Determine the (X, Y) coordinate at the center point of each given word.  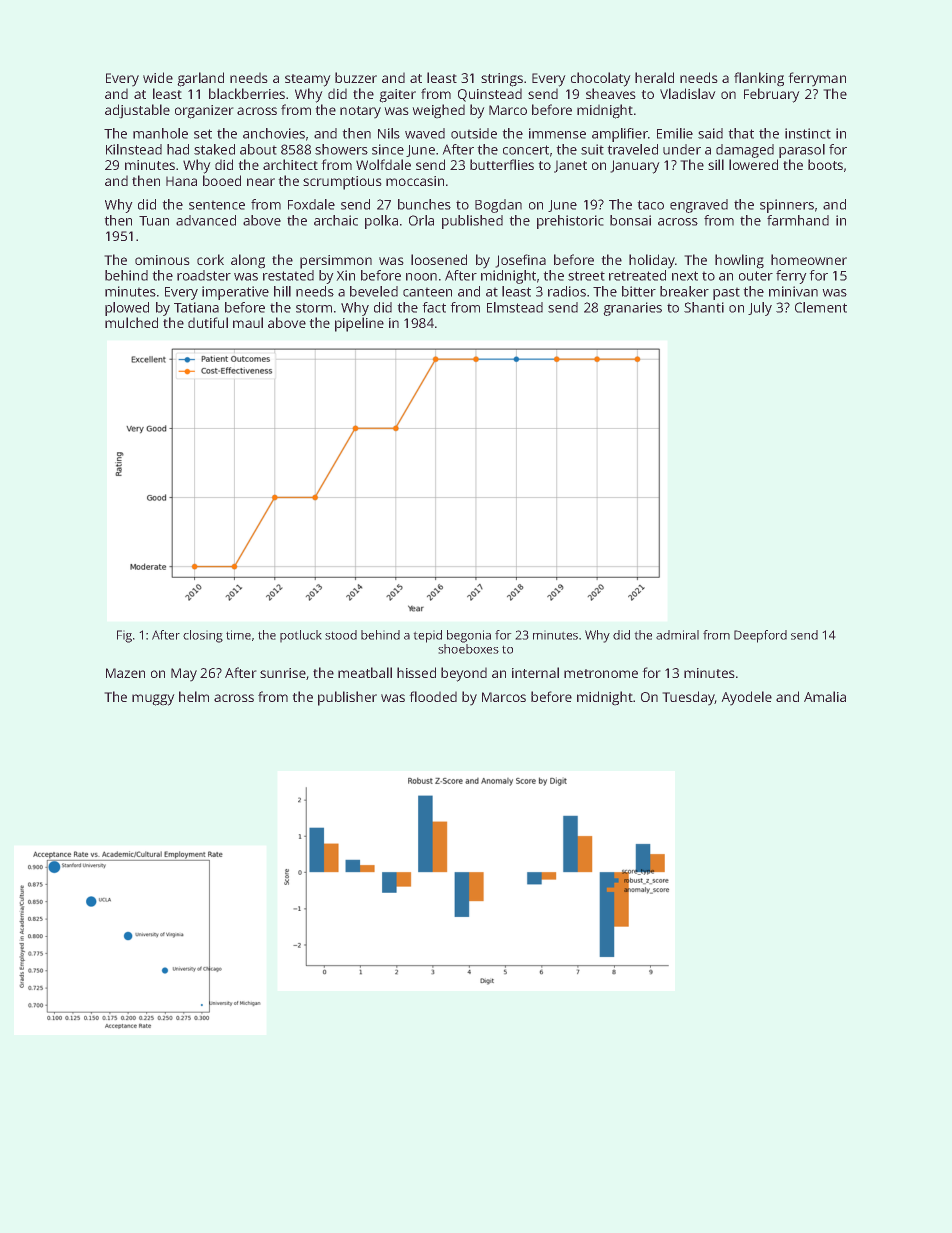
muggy (153, 700)
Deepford (760, 636)
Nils (389, 133)
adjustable (137, 111)
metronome (601, 673)
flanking (759, 79)
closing (203, 636)
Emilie (675, 133)
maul (248, 322)
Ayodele (746, 698)
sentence (217, 205)
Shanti (704, 307)
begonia (469, 636)
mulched (131, 322)
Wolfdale (383, 164)
